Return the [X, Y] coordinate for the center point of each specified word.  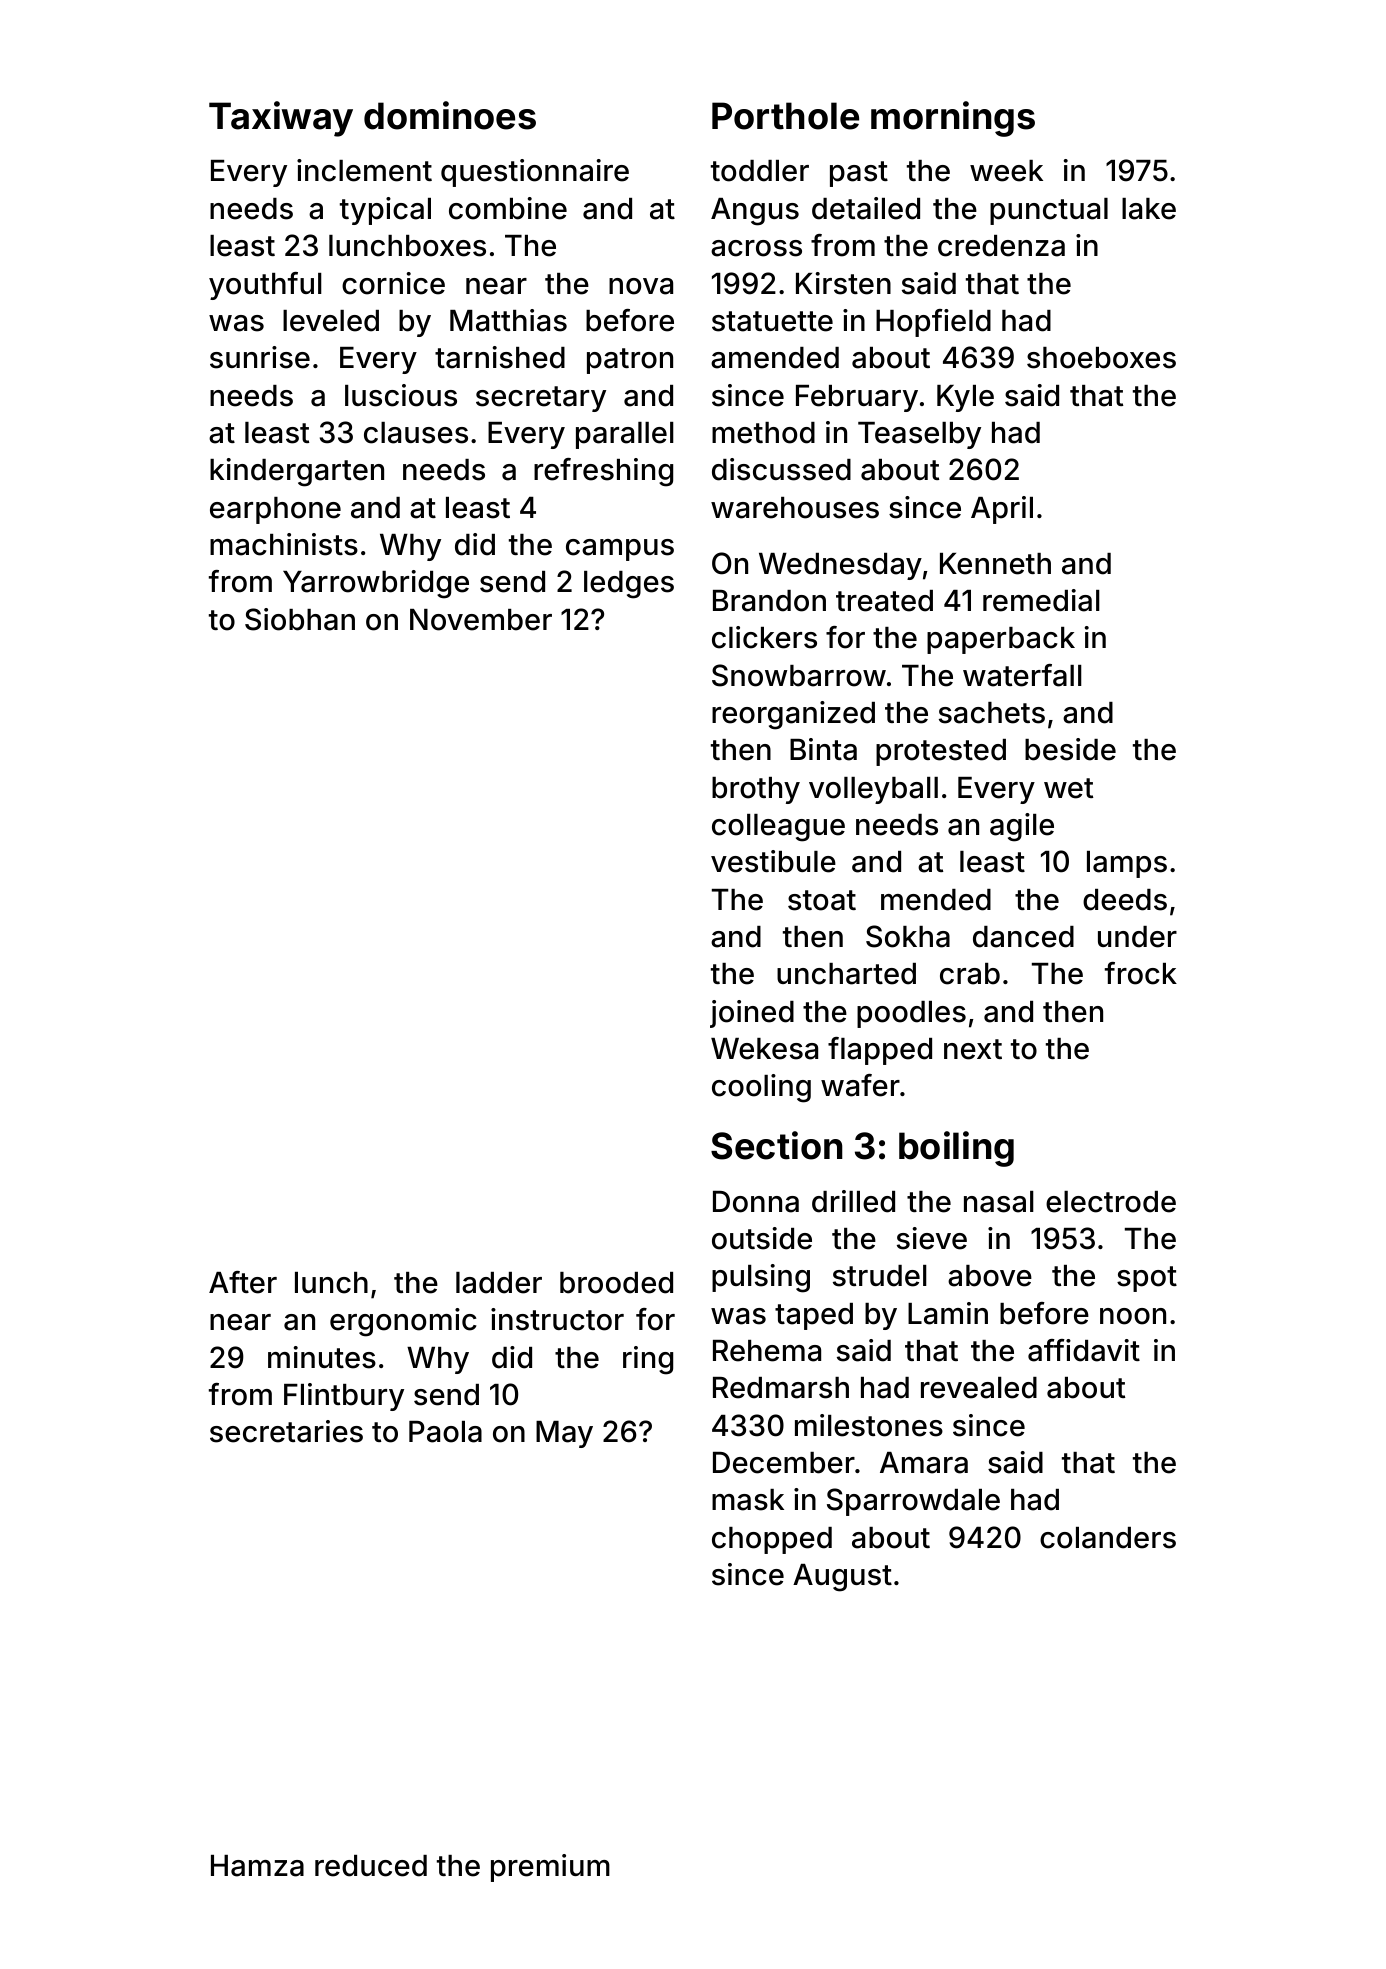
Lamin [948, 1313]
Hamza [257, 1866]
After [243, 1282]
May [564, 1434]
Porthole [785, 116]
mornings [953, 119]
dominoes [450, 115]
